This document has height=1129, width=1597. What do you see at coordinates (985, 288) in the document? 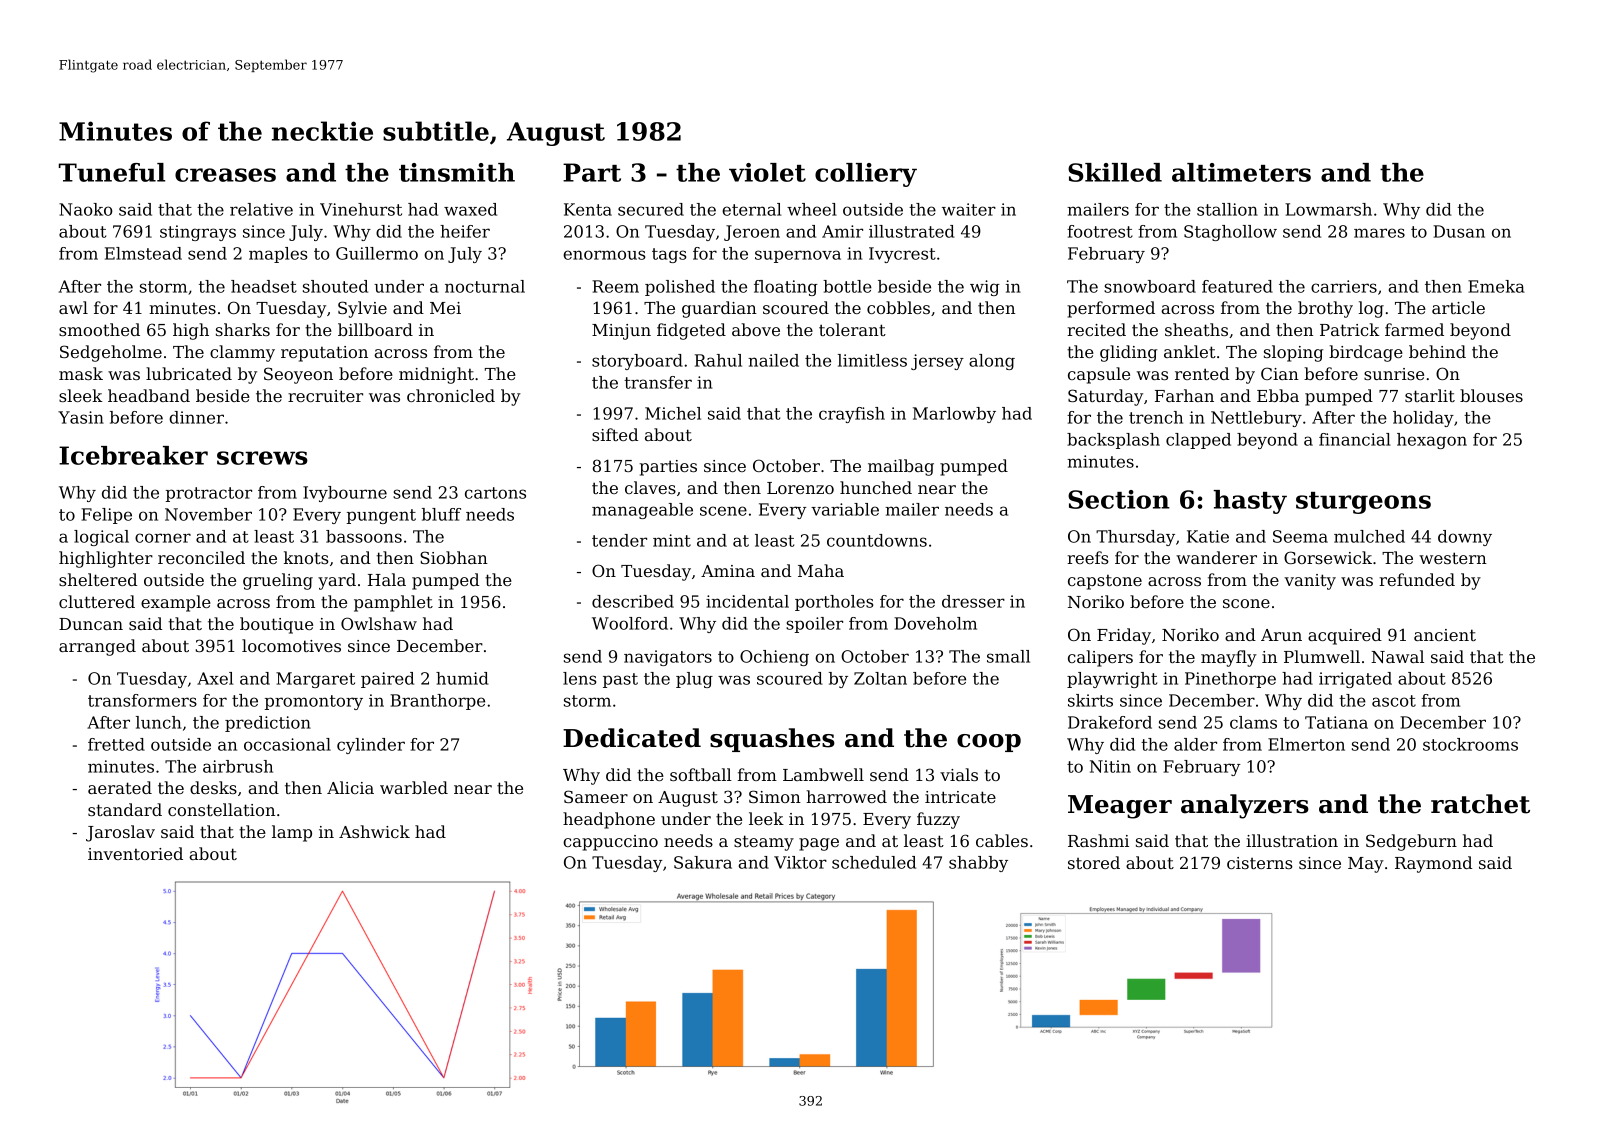
I see `wig` at bounding box center [985, 288].
